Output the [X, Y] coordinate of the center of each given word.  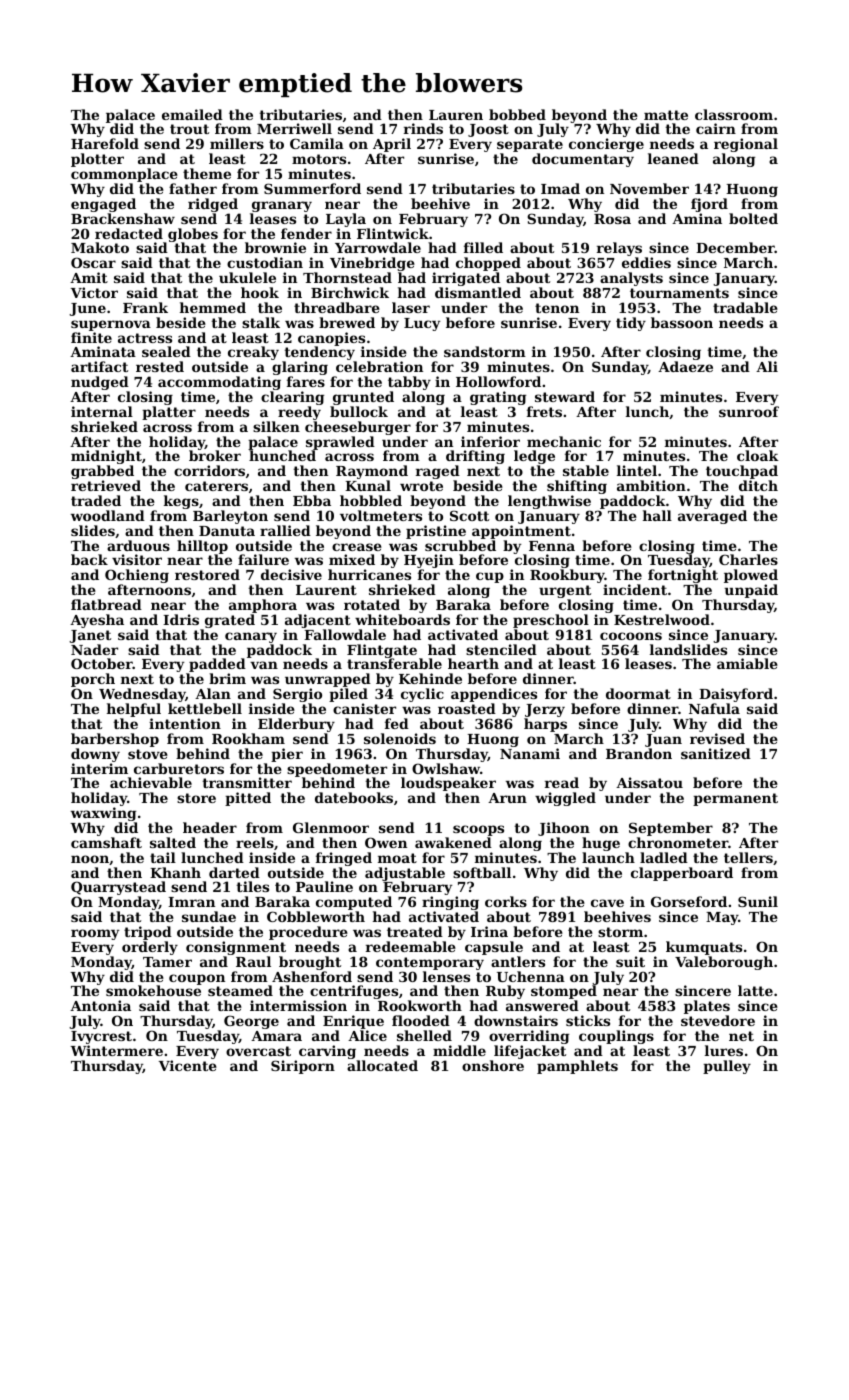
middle [459, 1050]
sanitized [716, 753]
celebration [379, 367]
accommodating [219, 383]
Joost [488, 130]
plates [707, 1007]
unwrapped [328, 680]
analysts [631, 279]
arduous [138, 545]
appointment [521, 532]
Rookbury [567, 576]
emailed [192, 114]
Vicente [188, 1065]
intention [185, 723]
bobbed [517, 114]
